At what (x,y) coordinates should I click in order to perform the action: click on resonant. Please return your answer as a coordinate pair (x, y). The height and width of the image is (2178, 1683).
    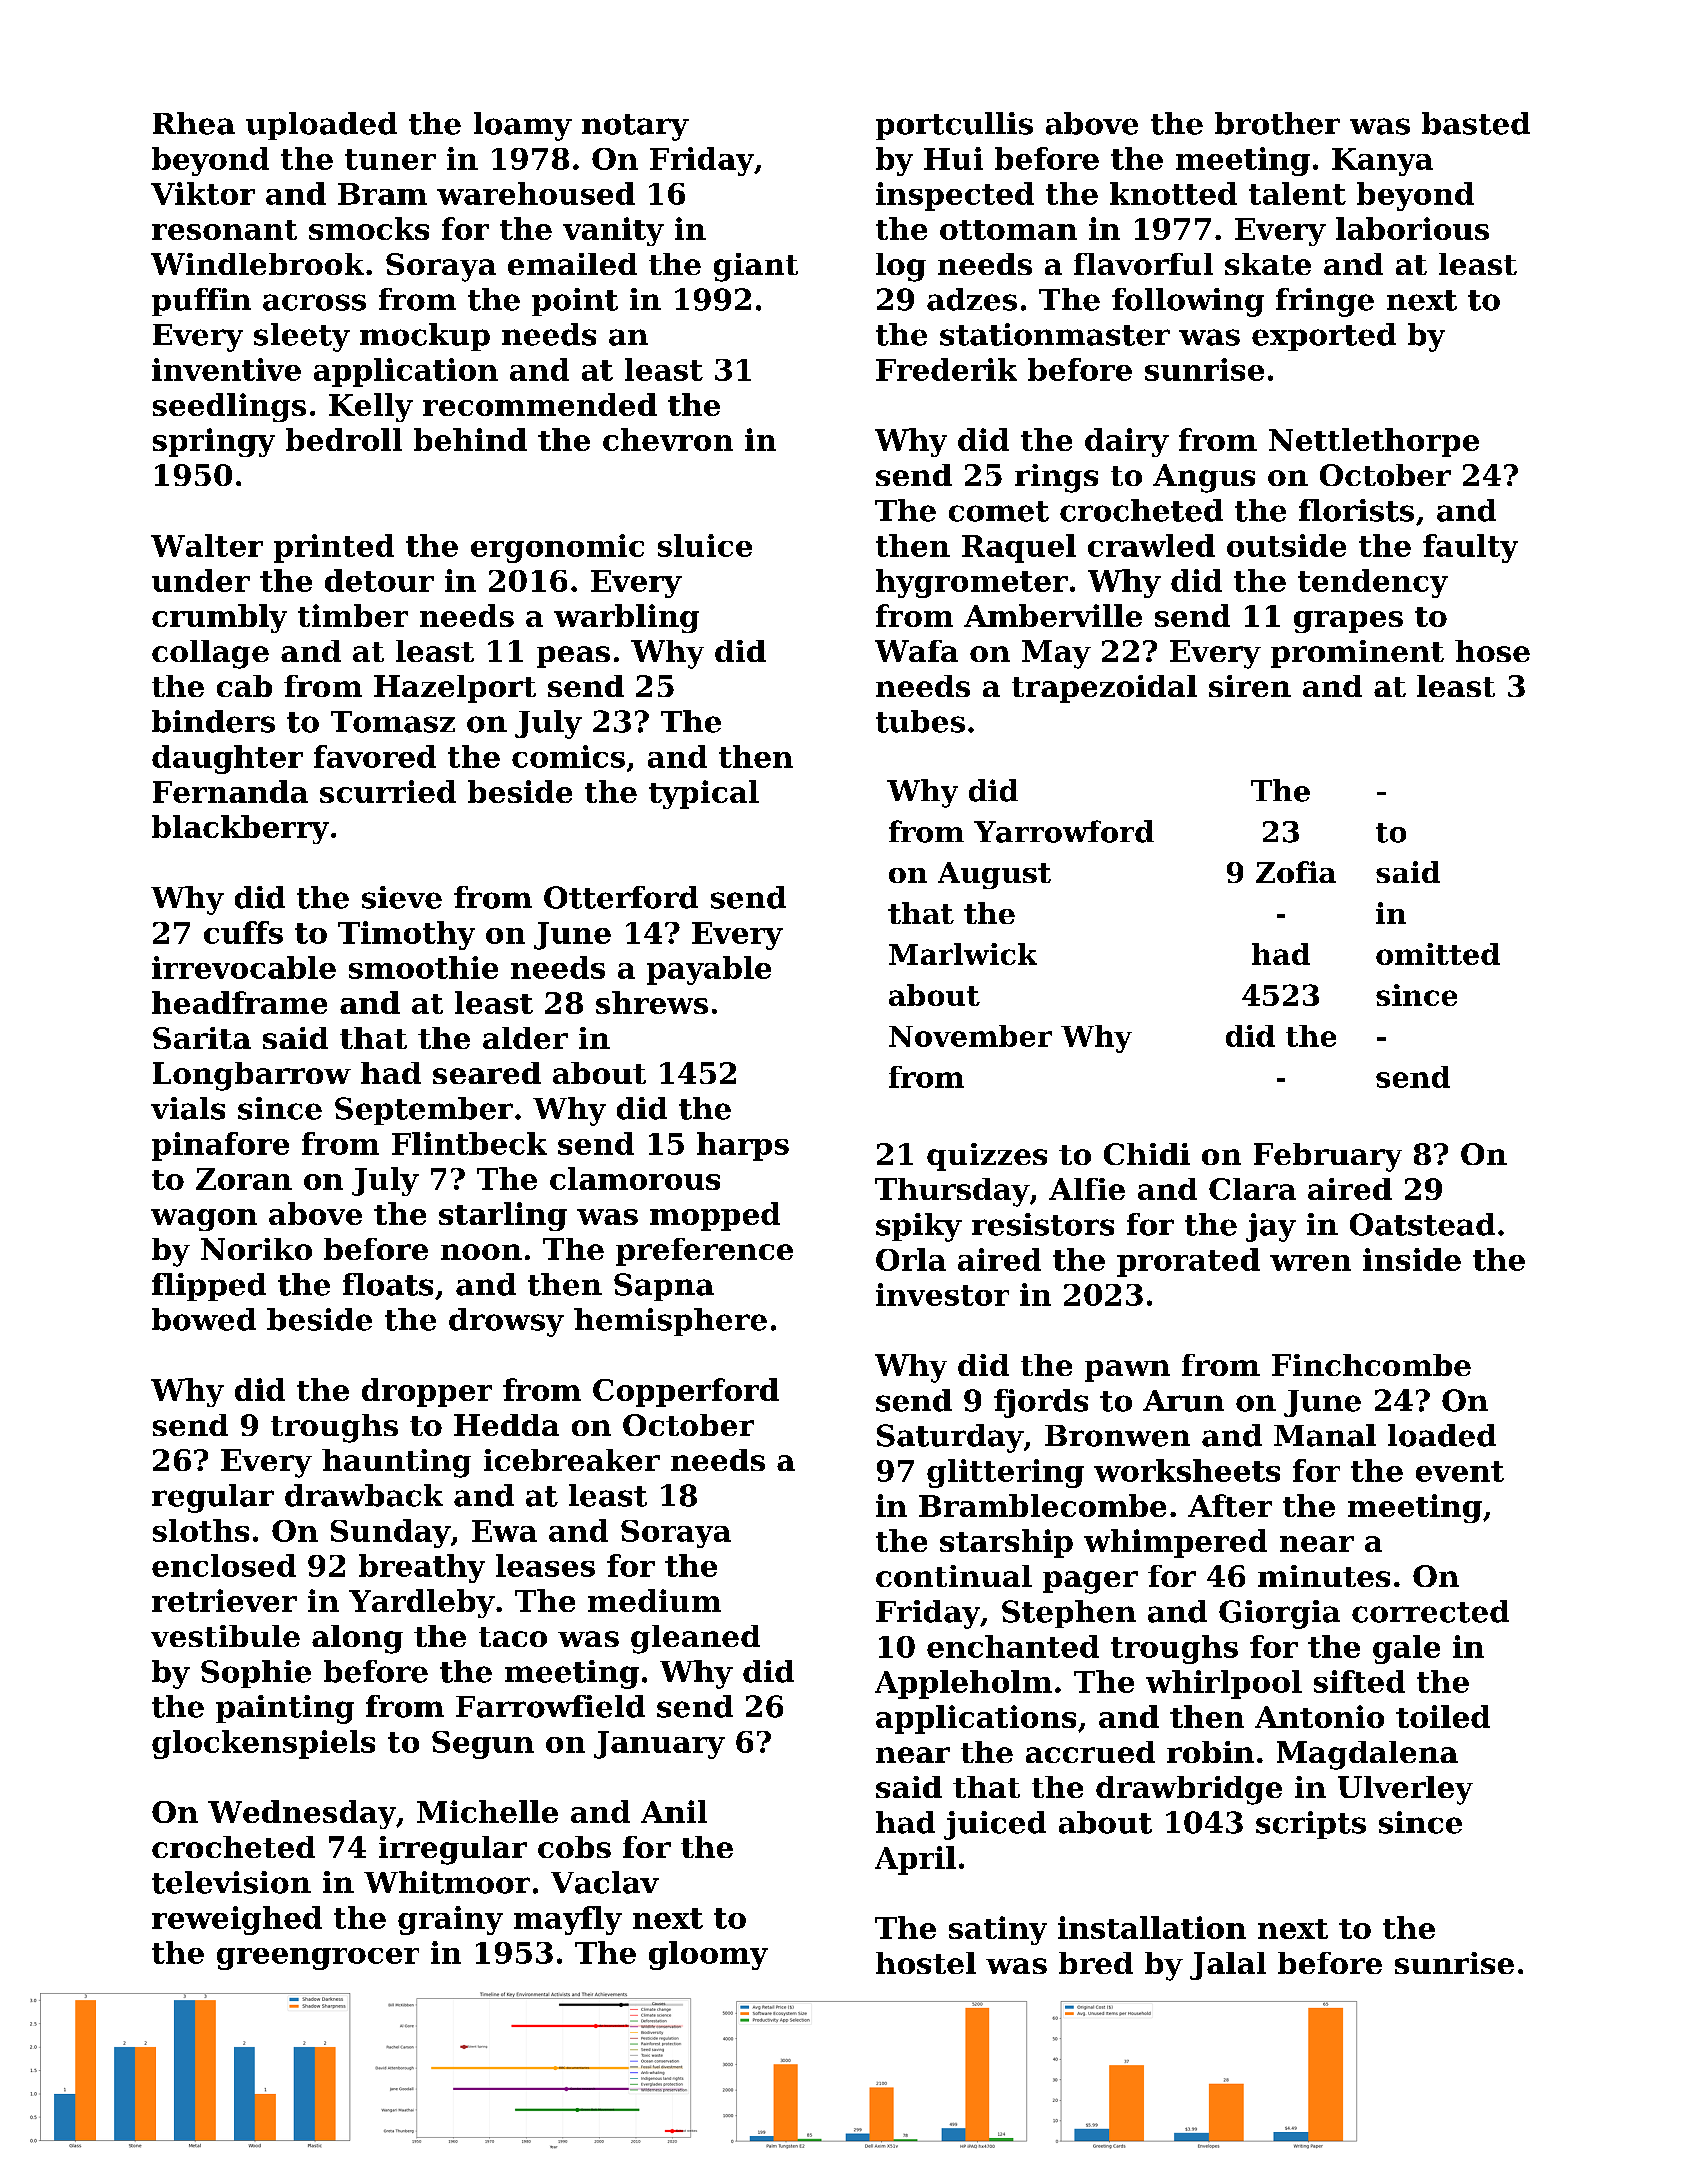
    Looking at the image, I should click on (224, 230).
